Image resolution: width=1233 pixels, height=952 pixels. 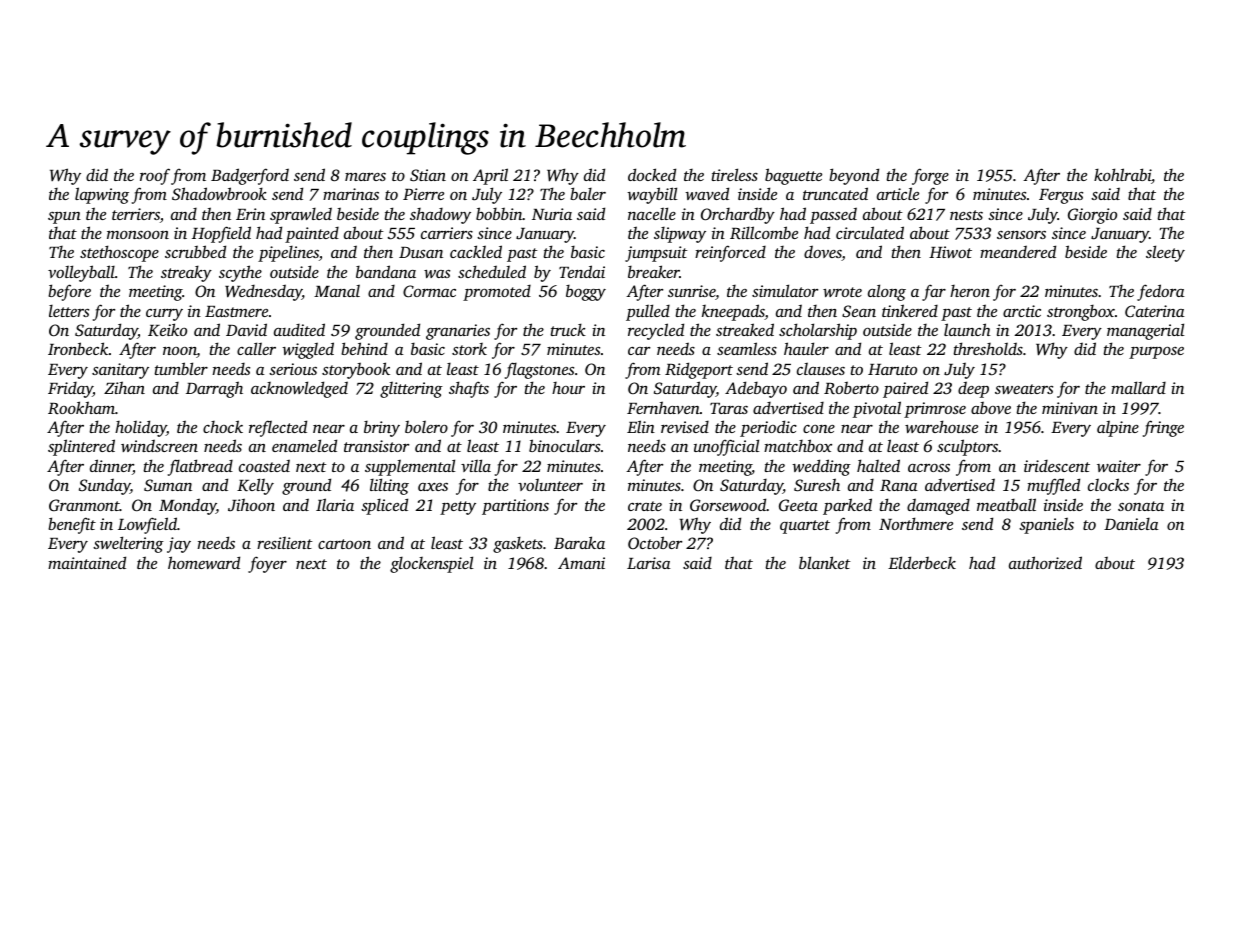 I want to click on roof, so click(x=155, y=176).
